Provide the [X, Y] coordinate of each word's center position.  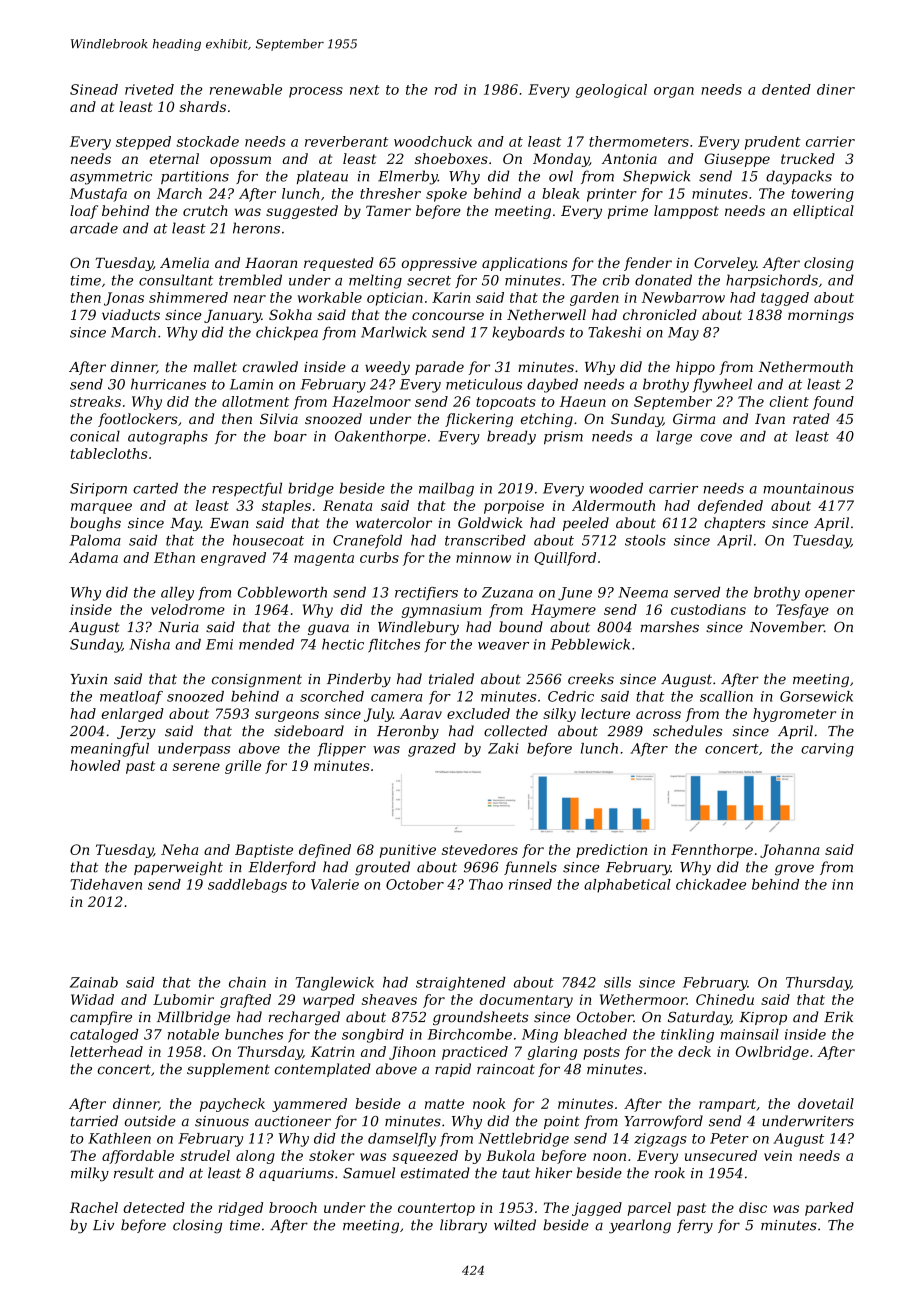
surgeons [287, 716]
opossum [240, 161]
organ [674, 92]
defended [730, 507]
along [255, 1157]
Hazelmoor [371, 401]
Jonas [124, 299]
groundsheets [480, 1018]
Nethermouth [805, 366]
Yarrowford [663, 1122]
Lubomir [183, 999]
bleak [561, 193]
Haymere [563, 611]
